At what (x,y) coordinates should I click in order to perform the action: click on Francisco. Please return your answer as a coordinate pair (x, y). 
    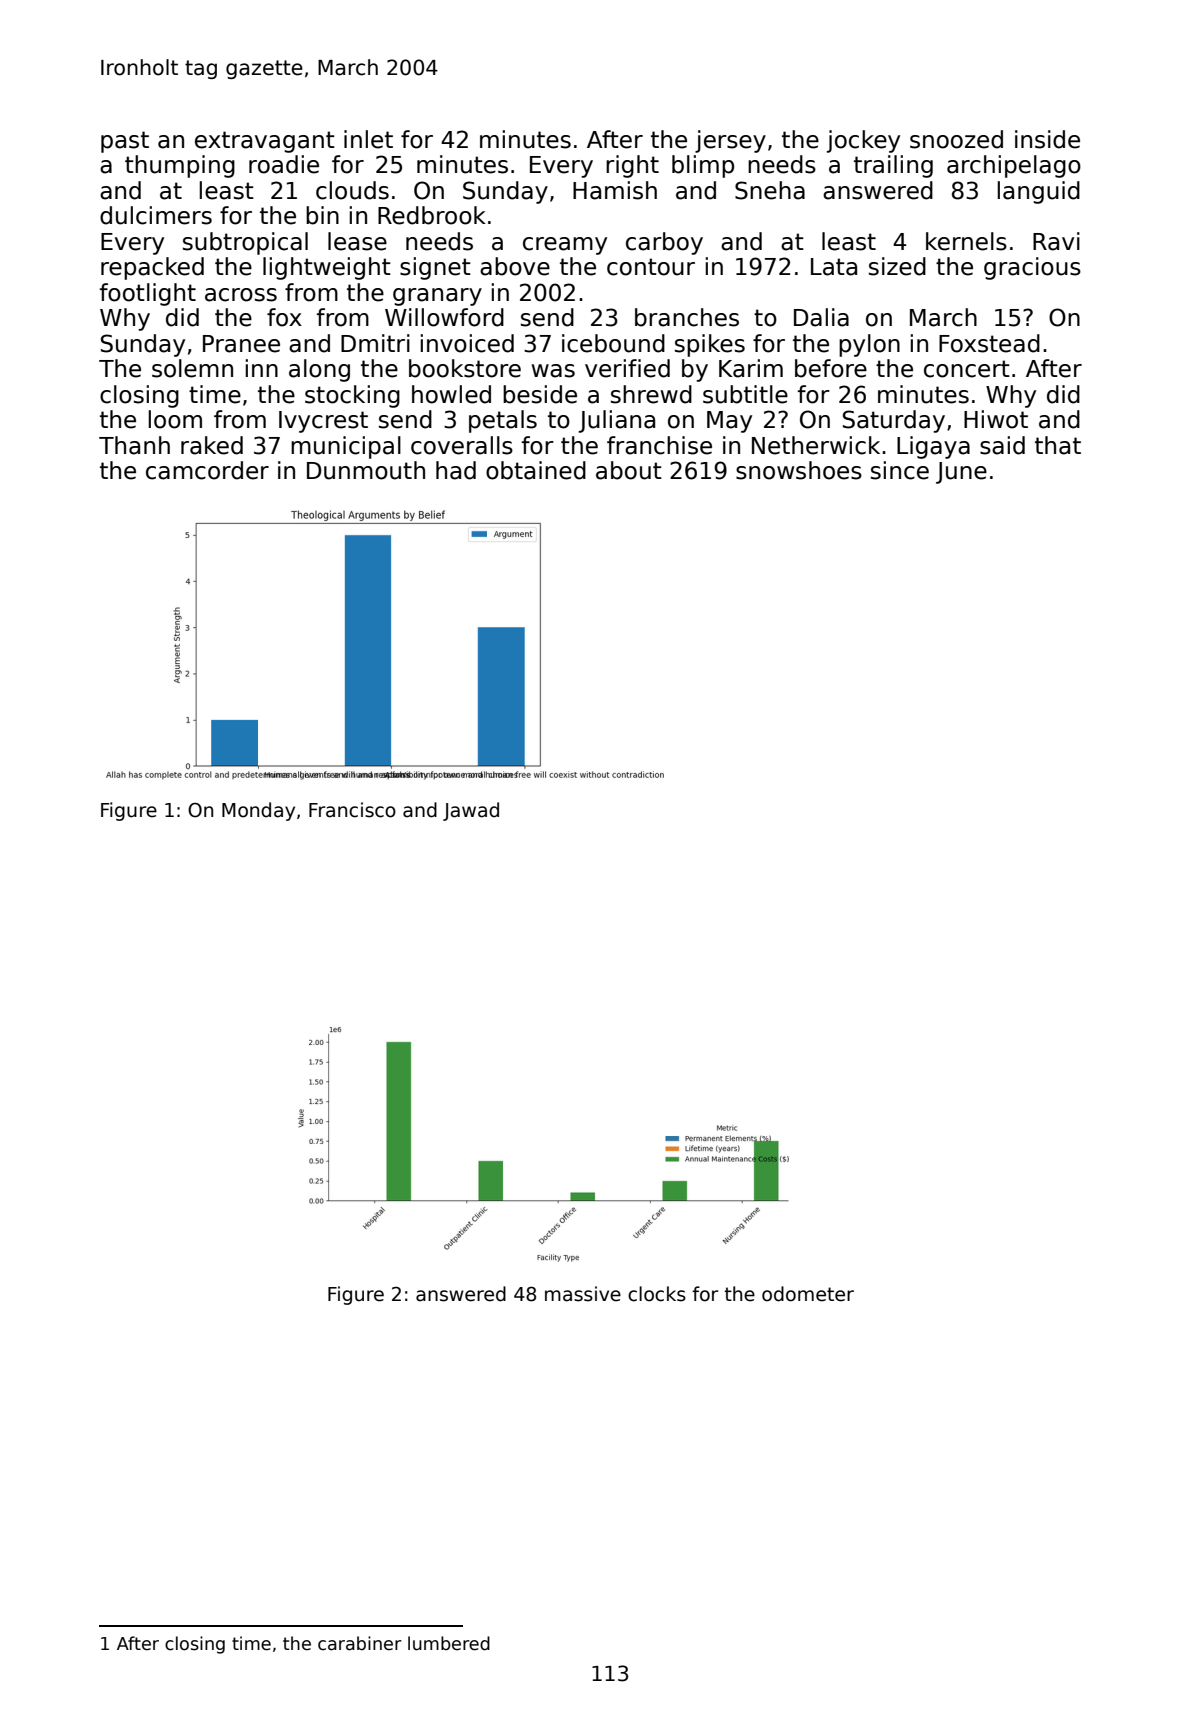
    Looking at the image, I should click on (352, 810).
